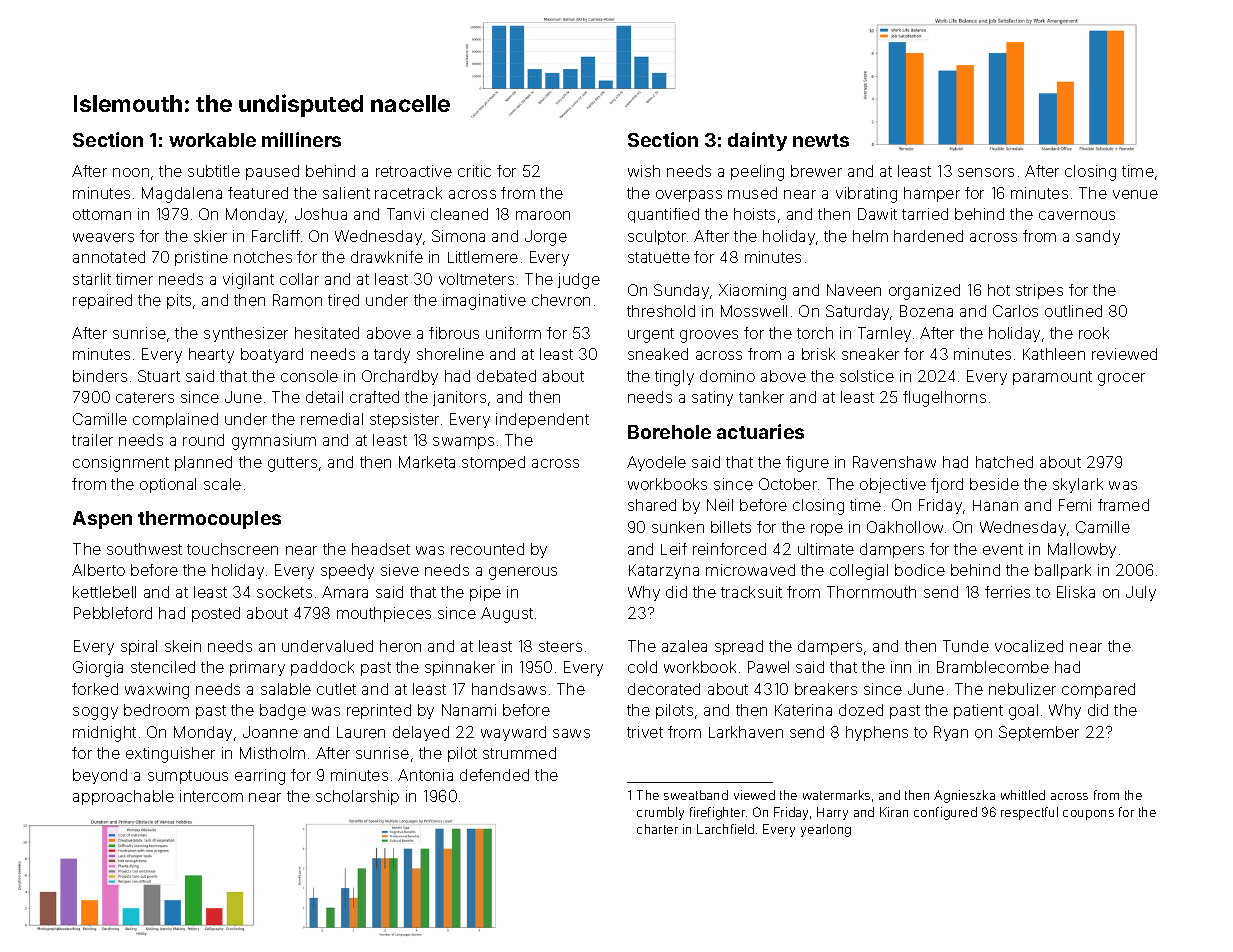  I want to click on Naveen, so click(854, 290).
